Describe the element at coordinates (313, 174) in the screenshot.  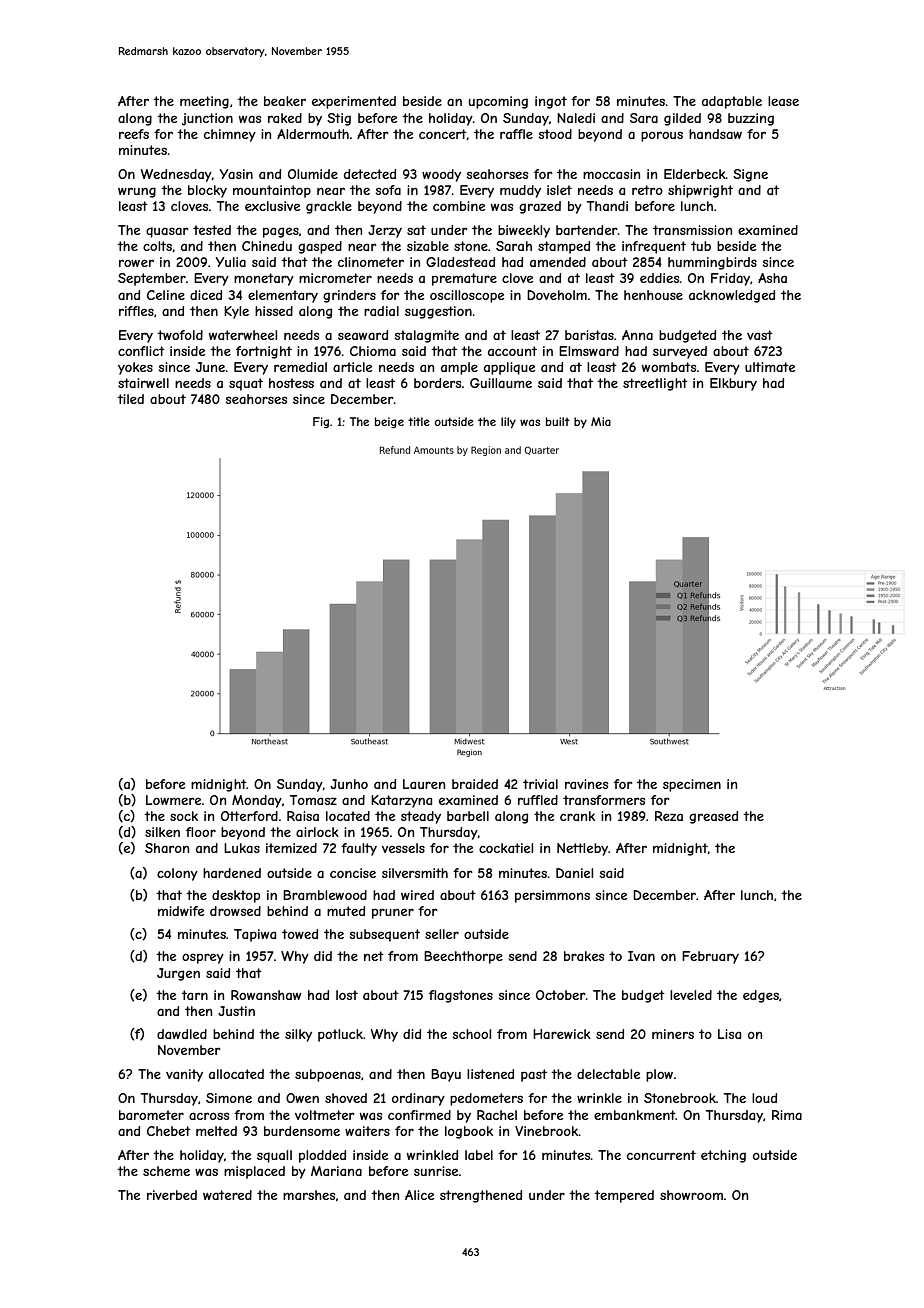
I see `Olumide` at that location.
